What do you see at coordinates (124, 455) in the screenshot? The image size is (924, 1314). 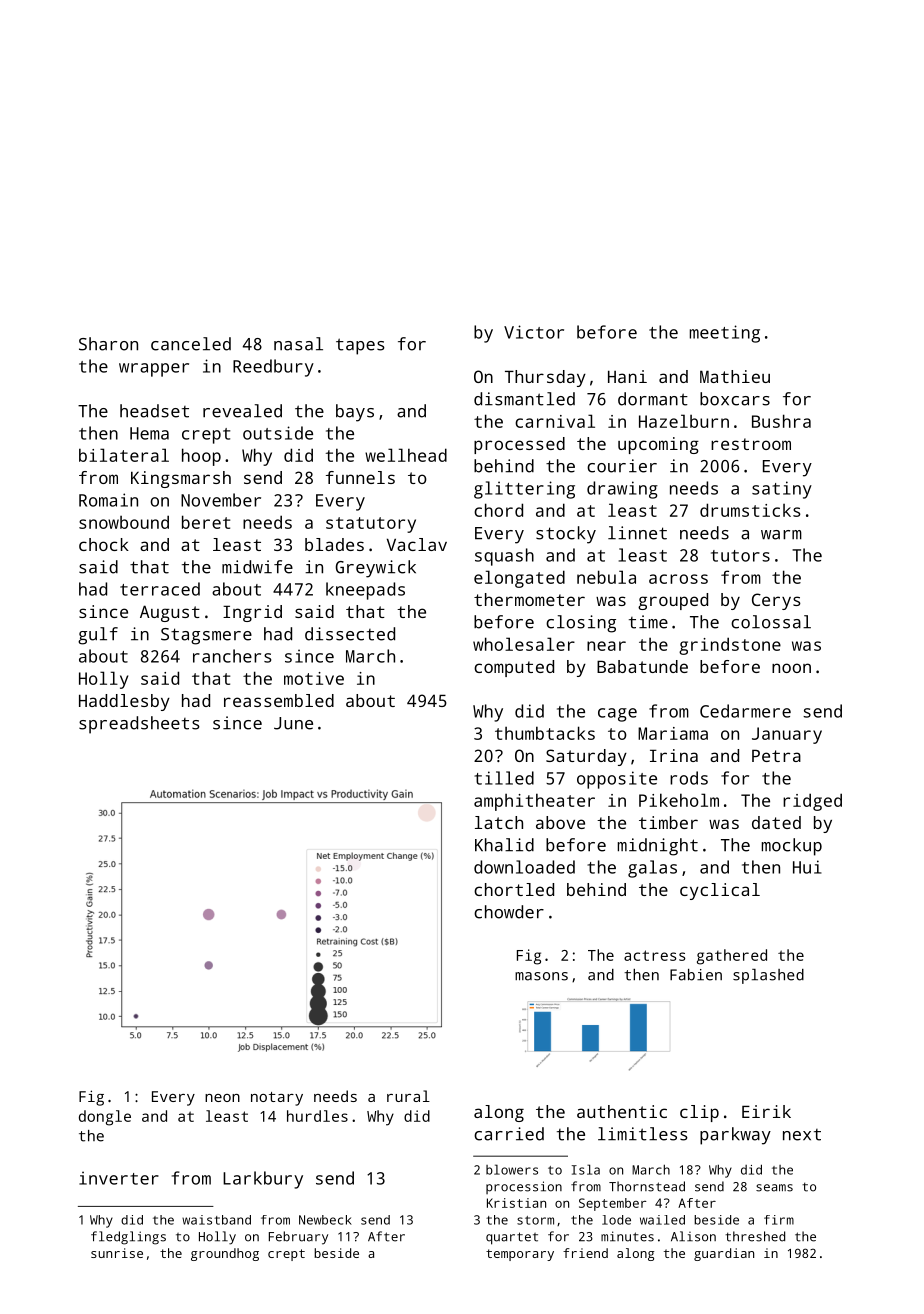 I see `bilateral` at bounding box center [124, 455].
